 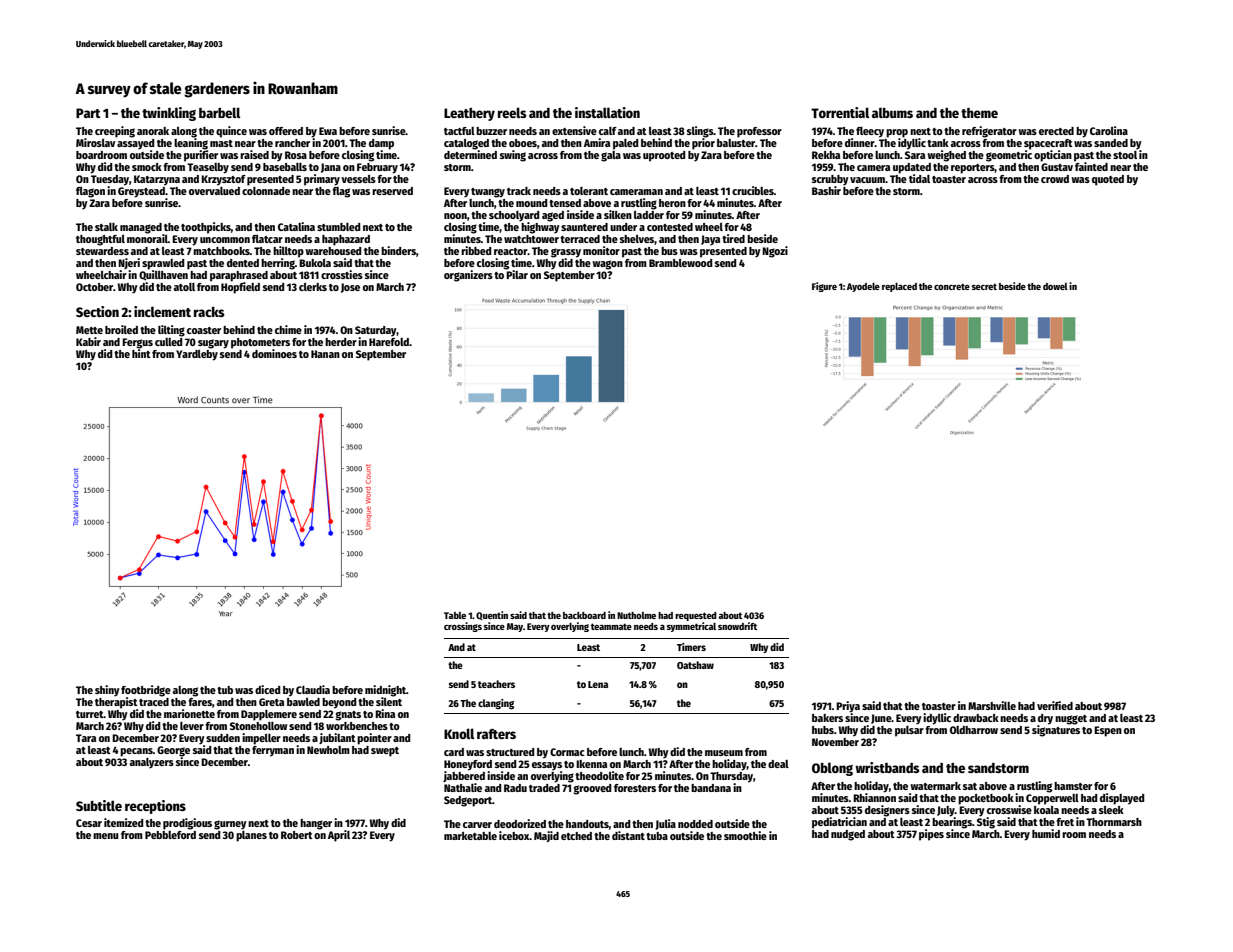 What do you see at coordinates (899, 287) in the page?
I see `replaced` at bounding box center [899, 287].
